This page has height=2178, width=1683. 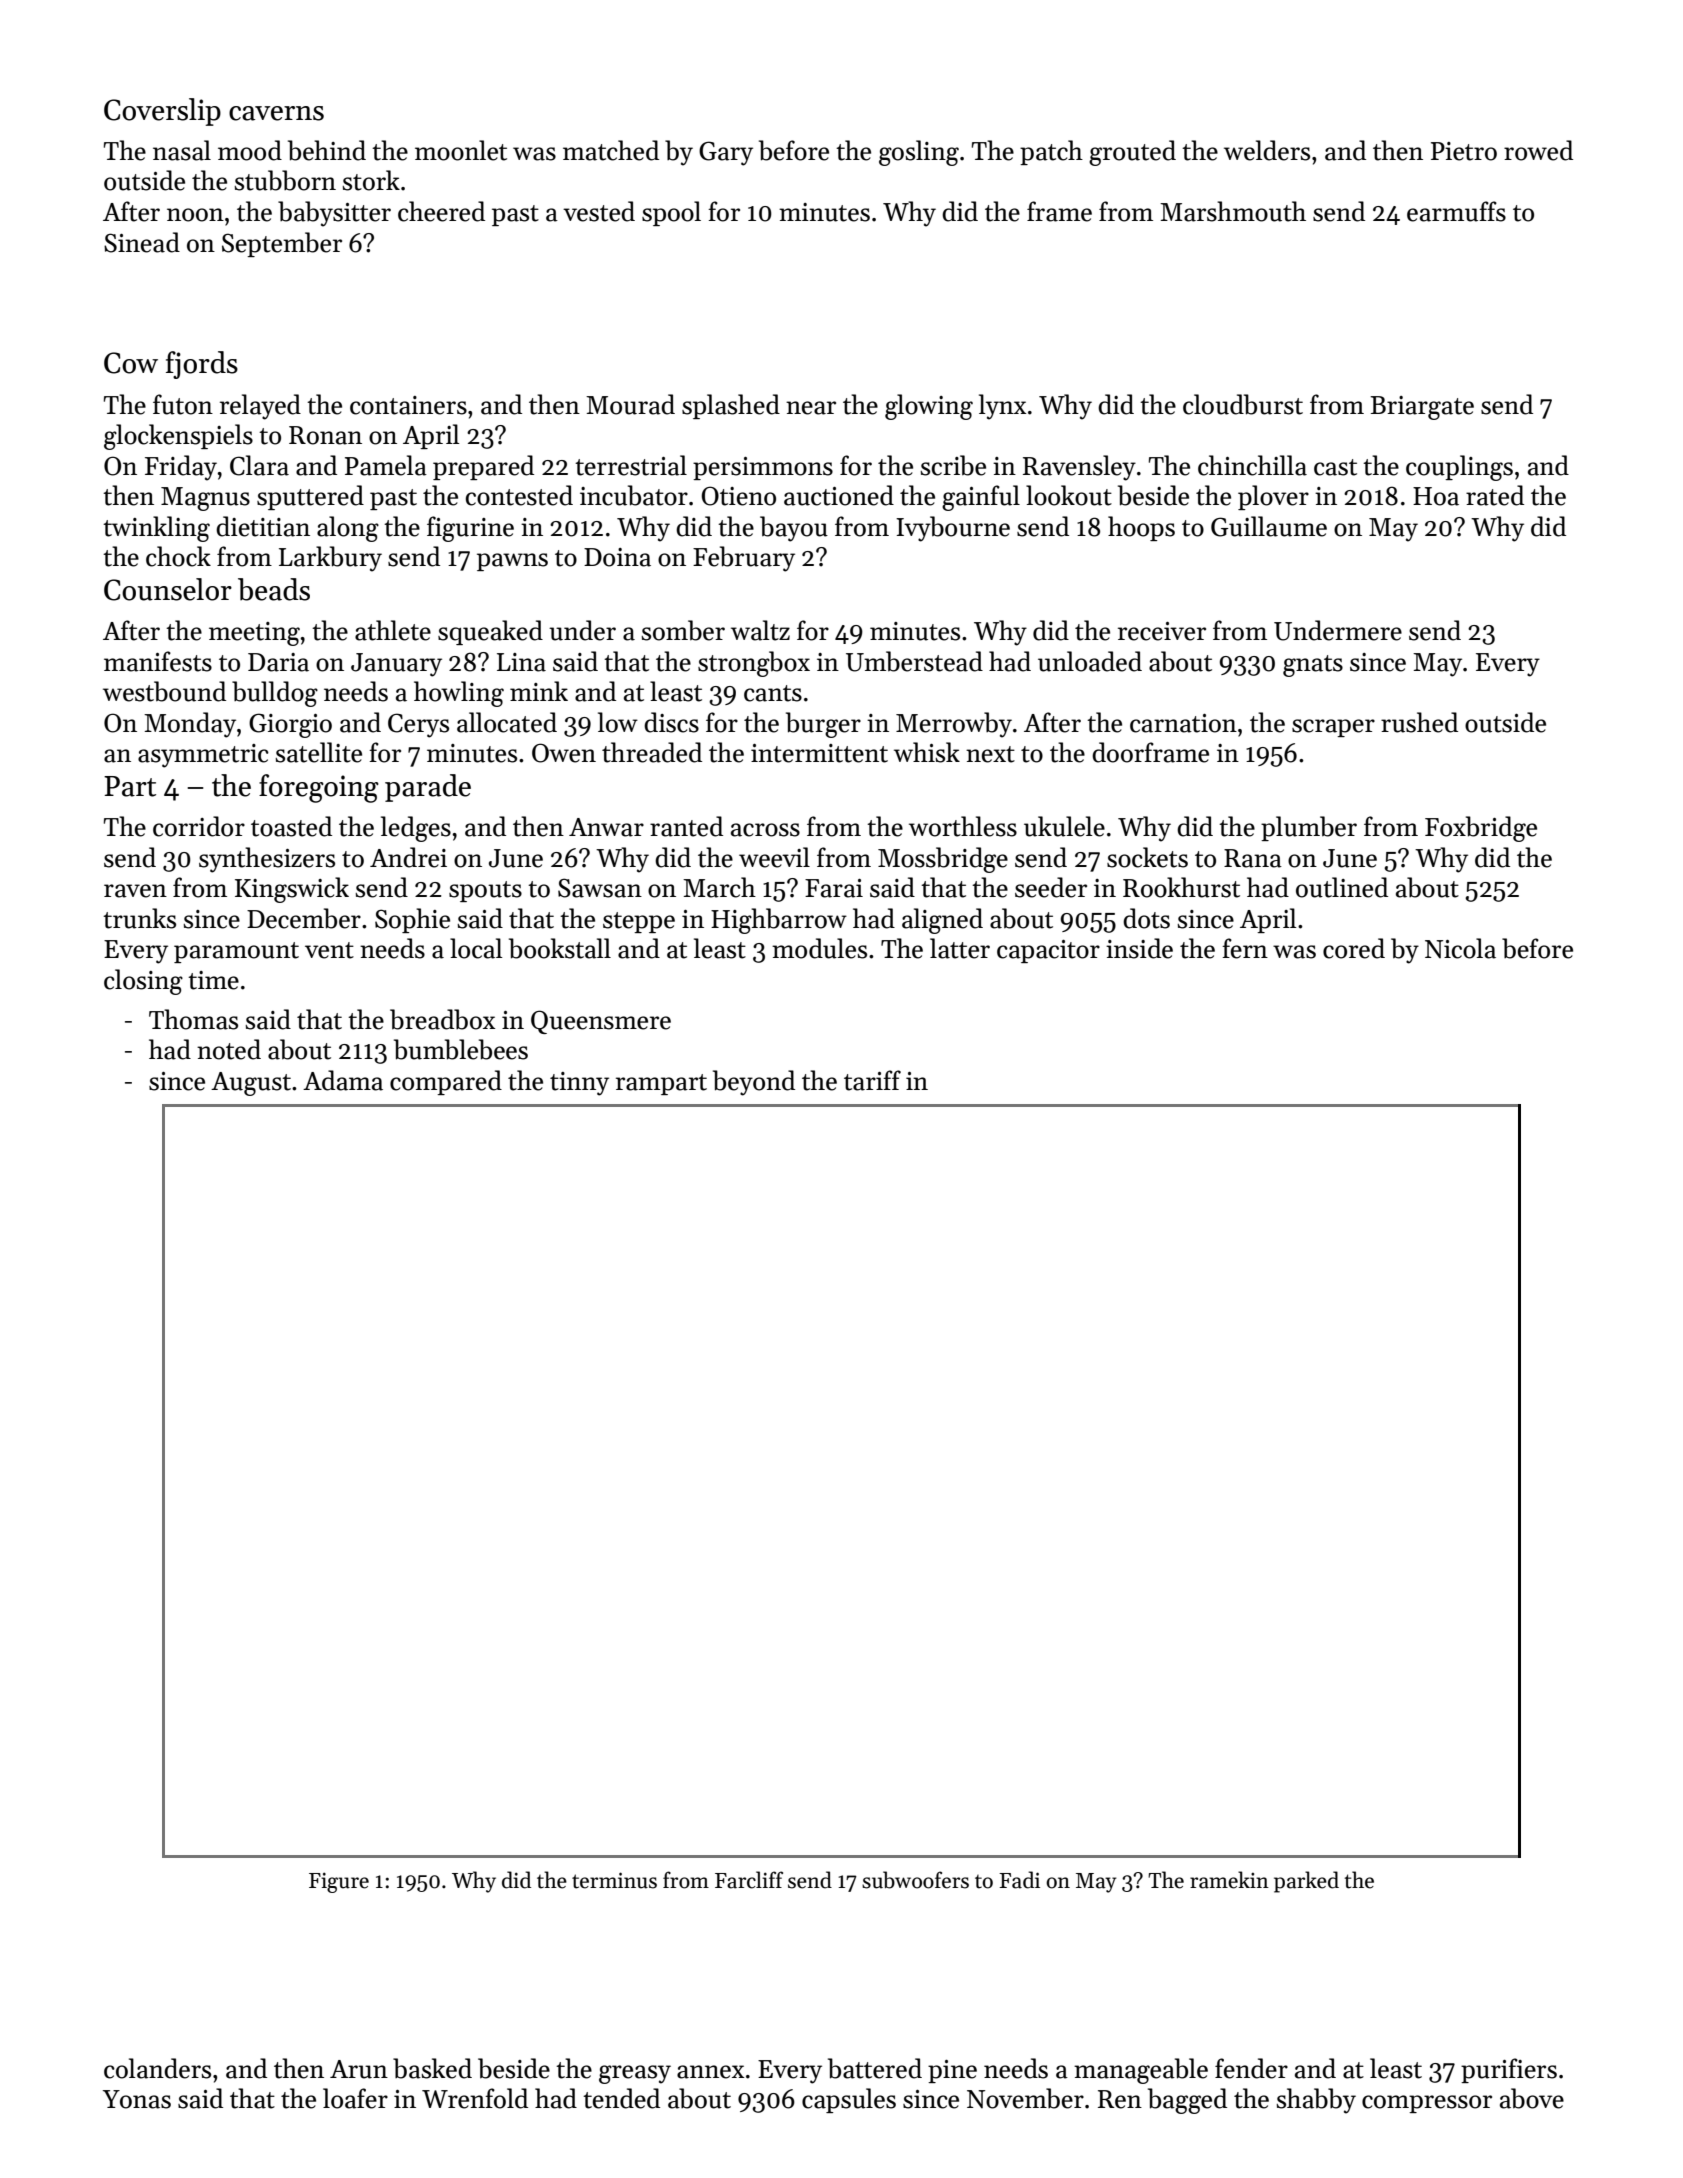 I want to click on compared, so click(x=446, y=1082).
